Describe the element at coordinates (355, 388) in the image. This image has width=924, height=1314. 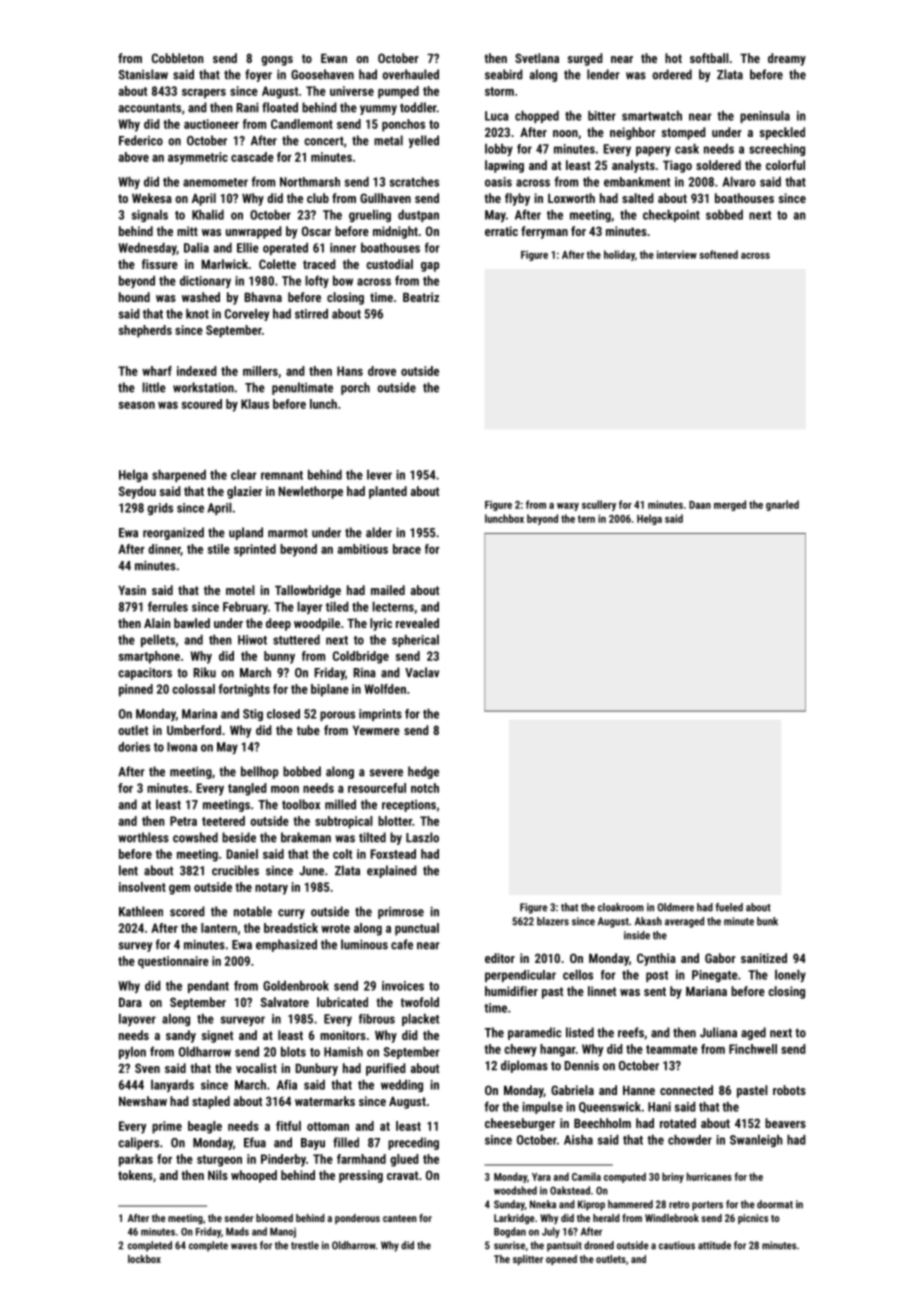
I see `porch` at that location.
